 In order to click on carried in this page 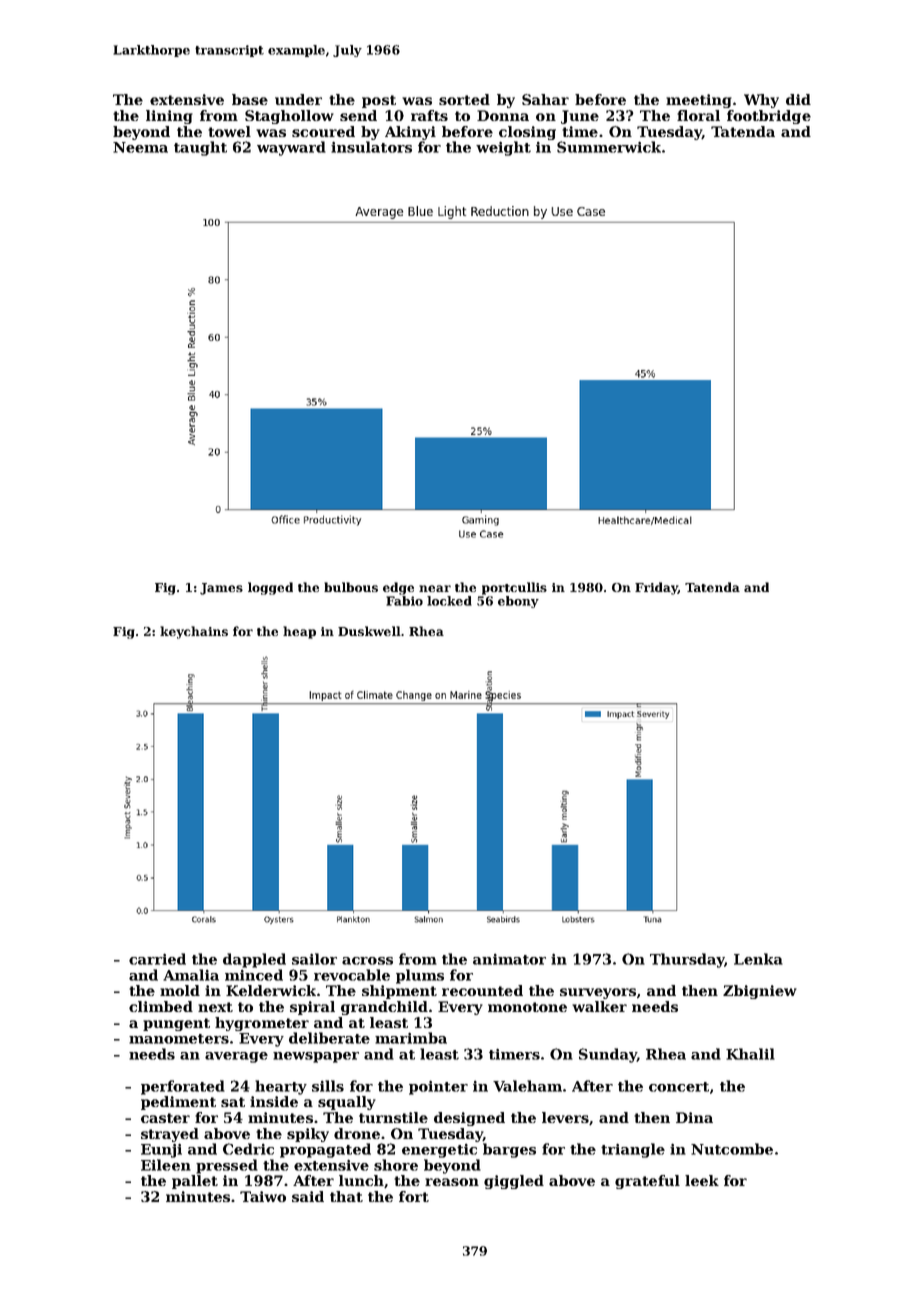, I will do `click(157, 959)`.
